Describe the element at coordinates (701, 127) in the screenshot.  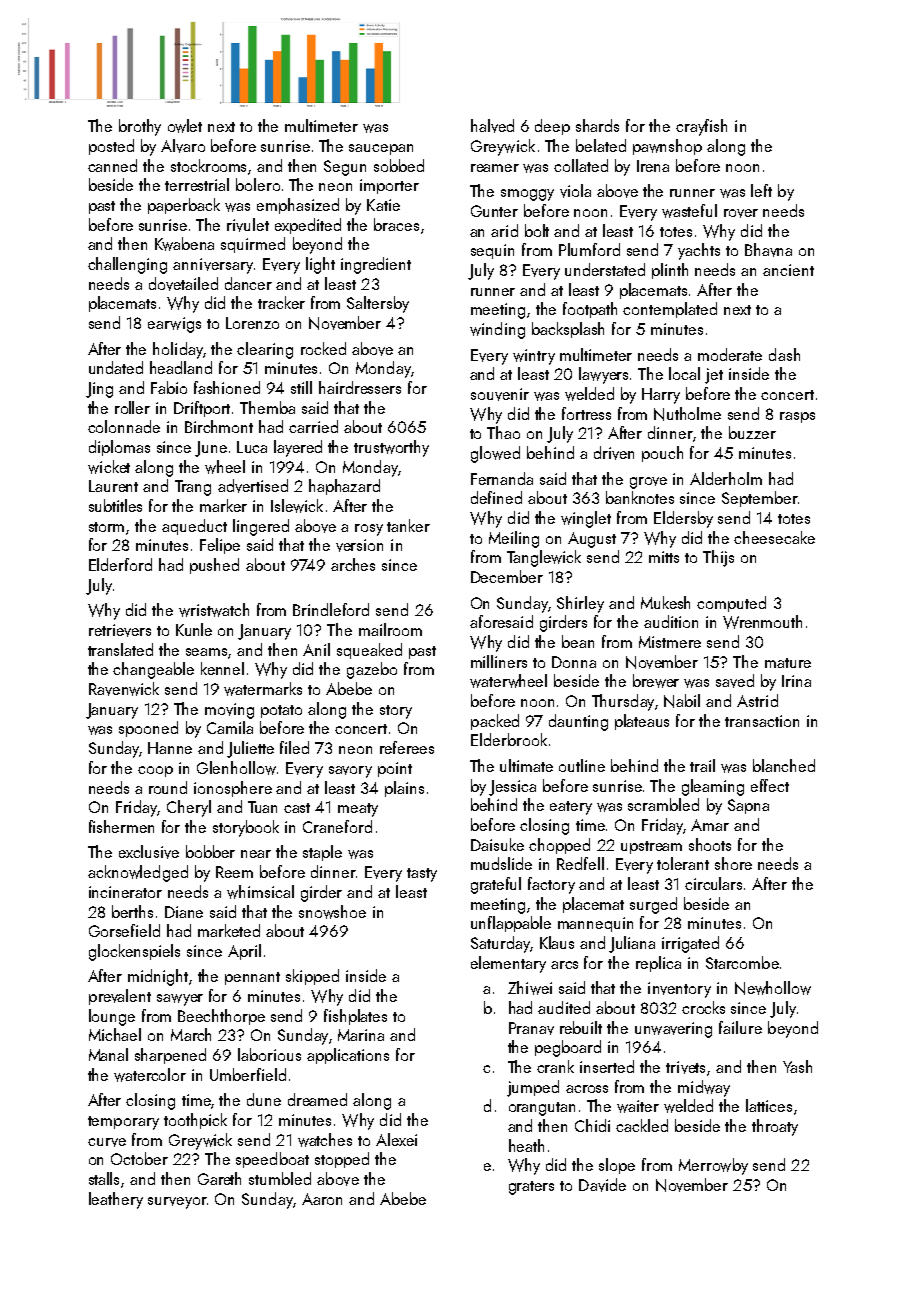
I see `crayfish` at that location.
